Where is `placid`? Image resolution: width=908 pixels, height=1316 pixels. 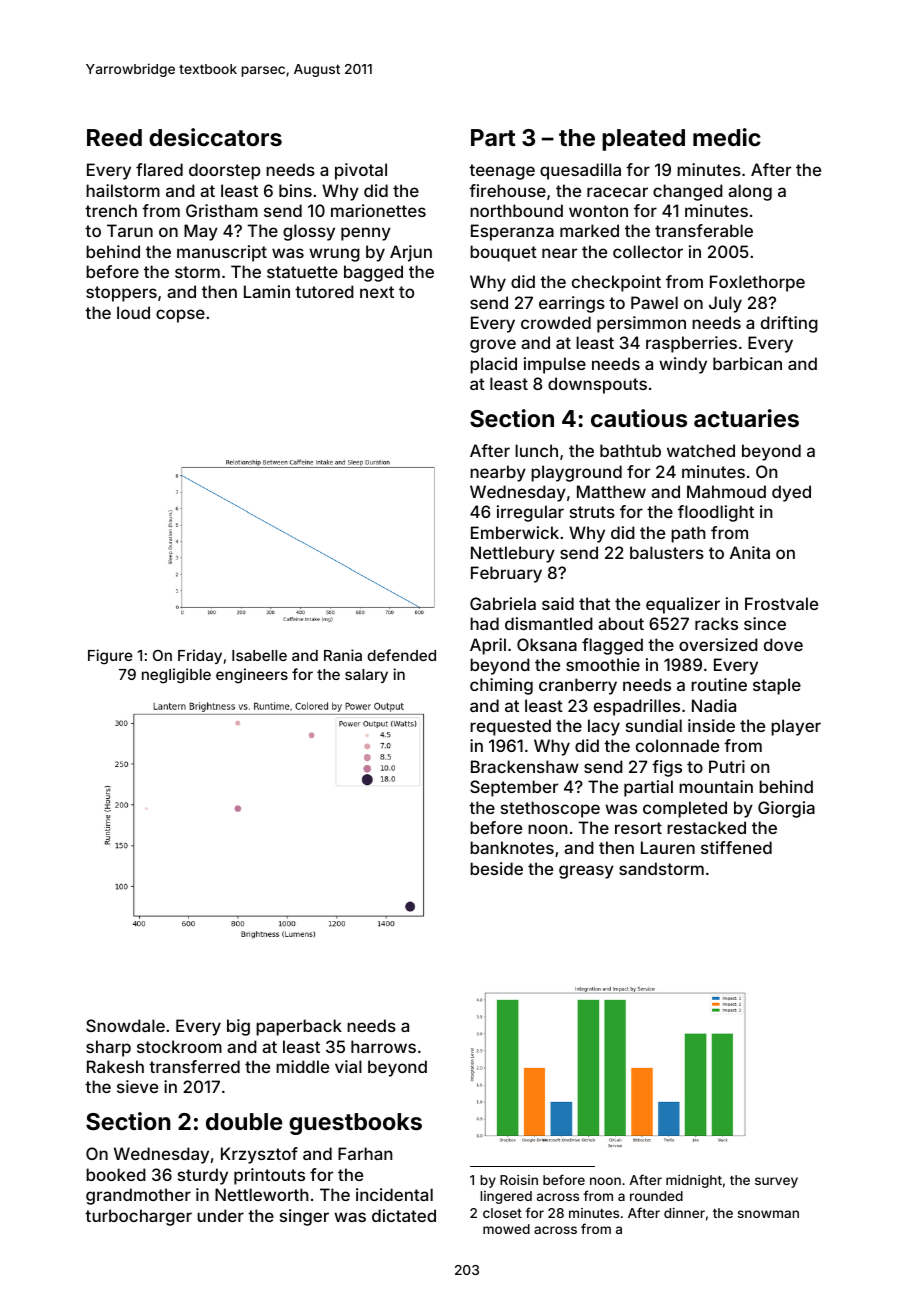 placid is located at coordinates (493, 365).
